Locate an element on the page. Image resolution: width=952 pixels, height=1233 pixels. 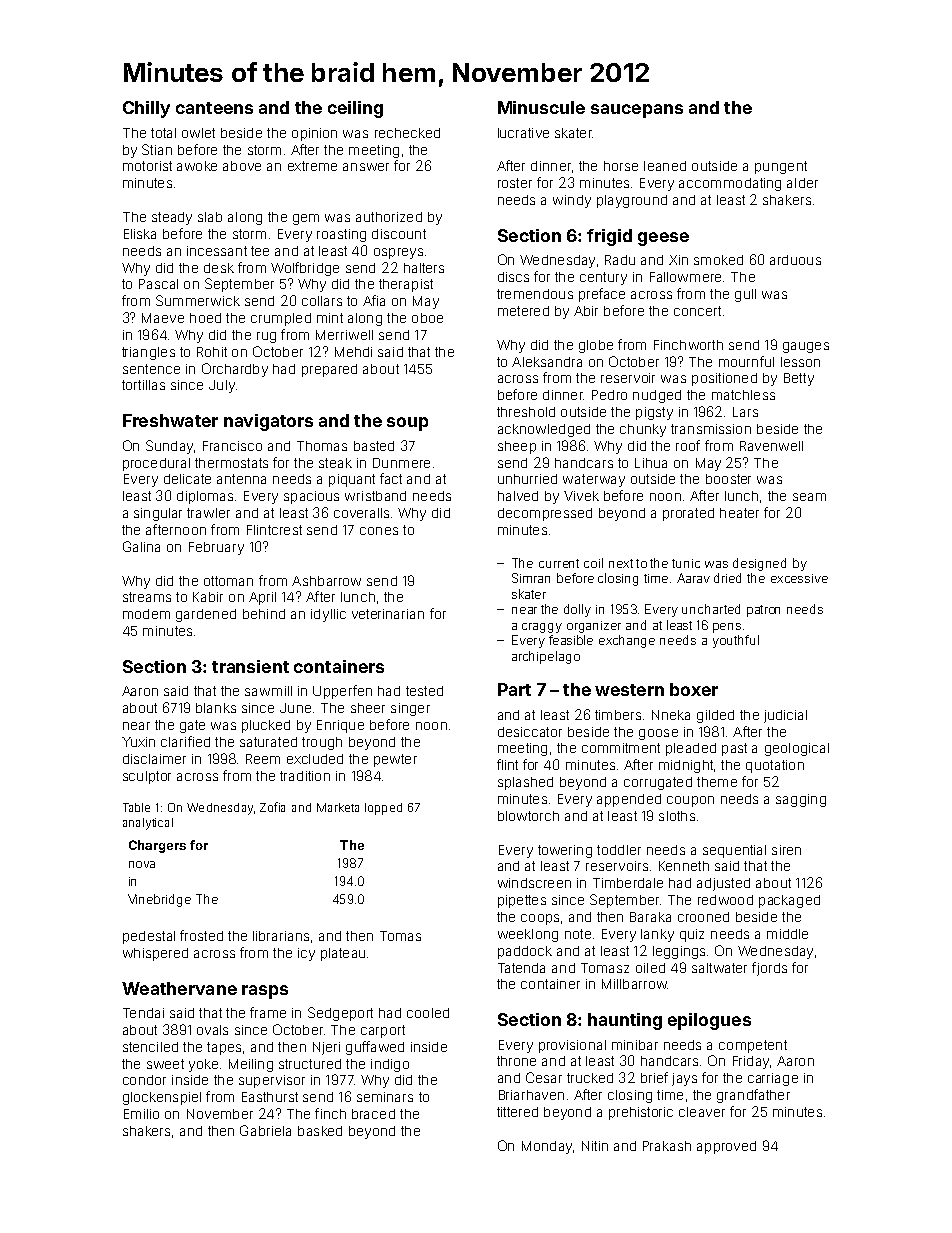
boxer is located at coordinates (694, 689).
